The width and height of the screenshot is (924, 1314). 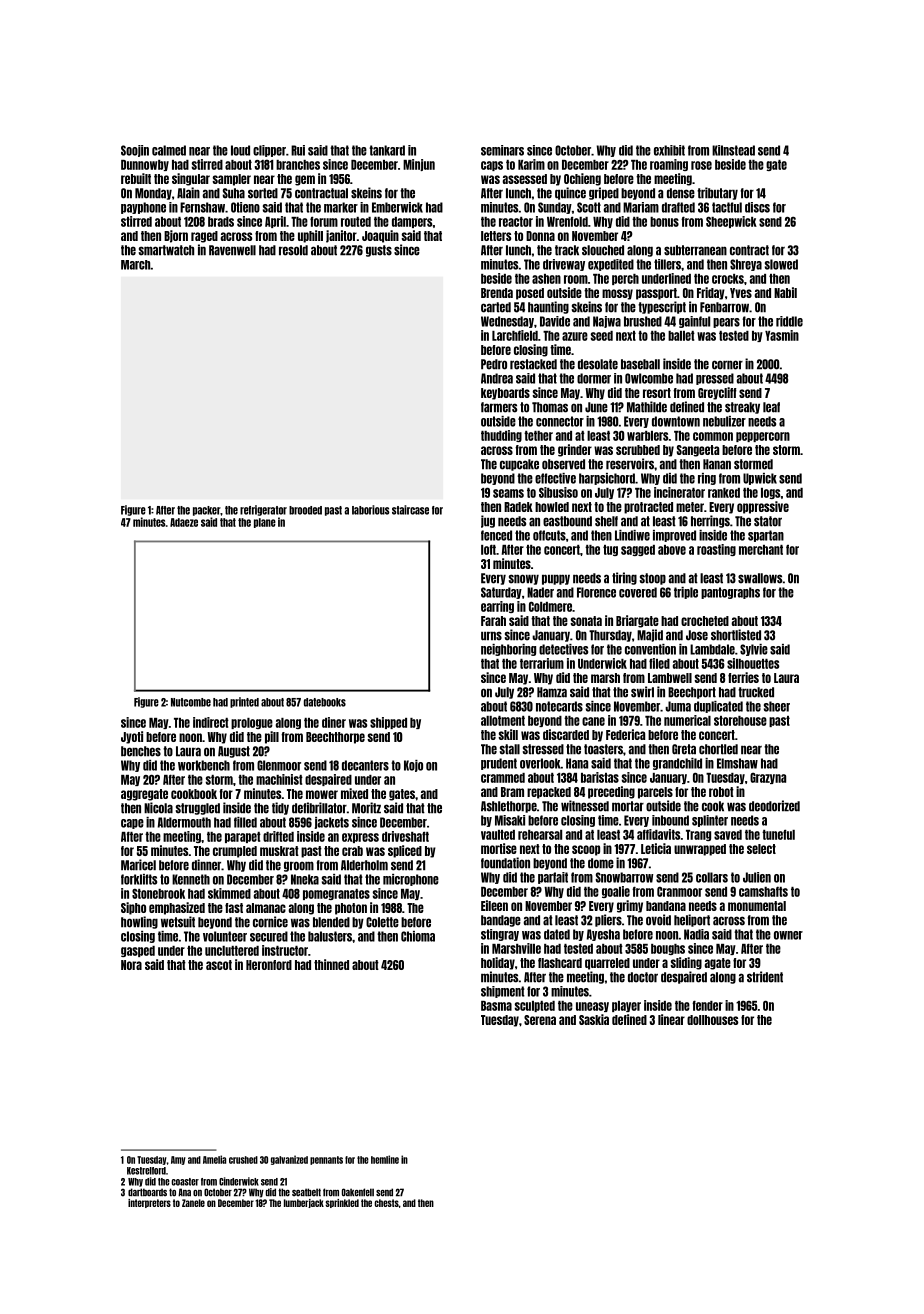 What do you see at coordinates (184, 522) in the screenshot?
I see `Adaeze` at bounding box center [184, 522].
